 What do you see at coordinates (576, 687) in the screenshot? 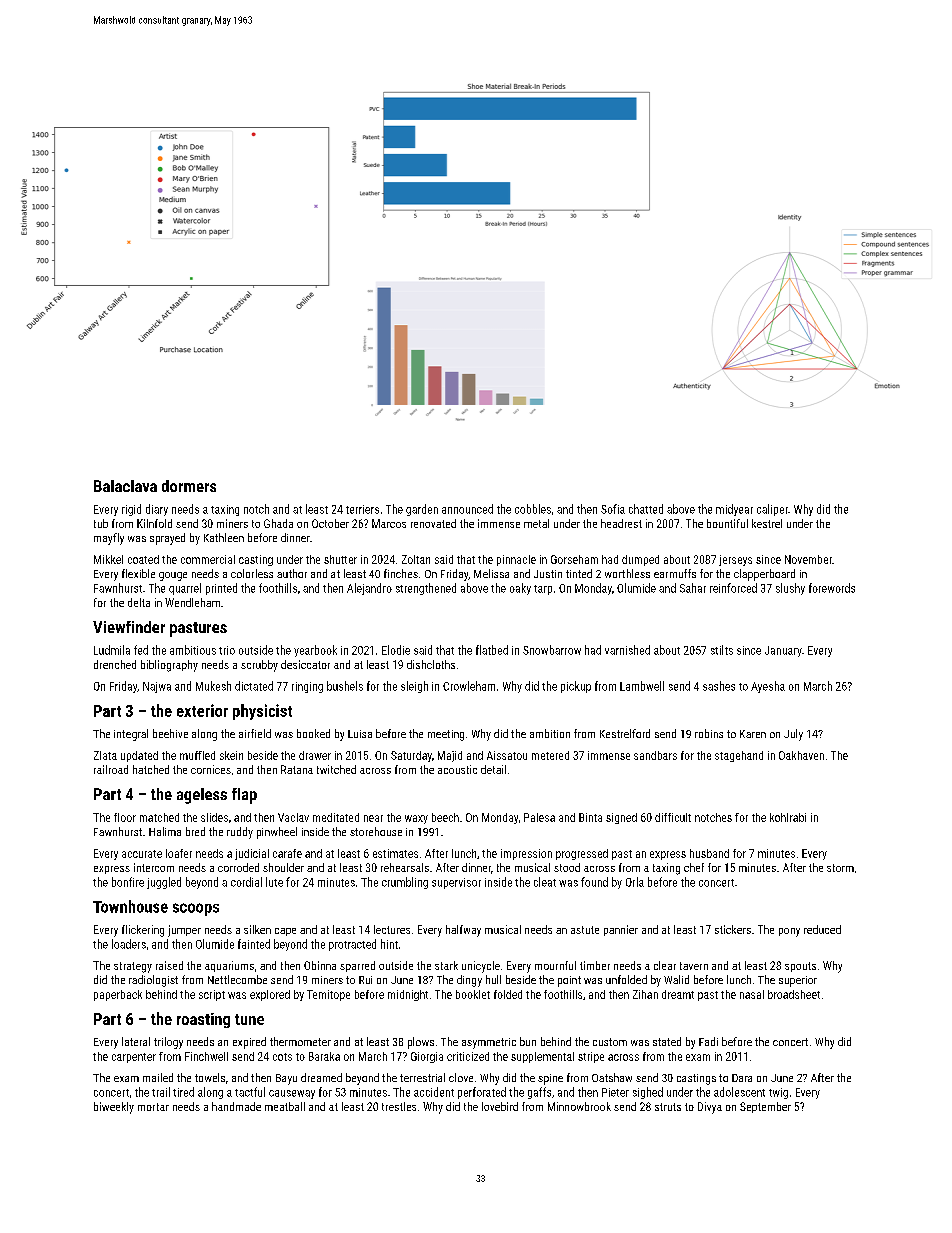
I see `pickup` at bounding box center [576, 687].
